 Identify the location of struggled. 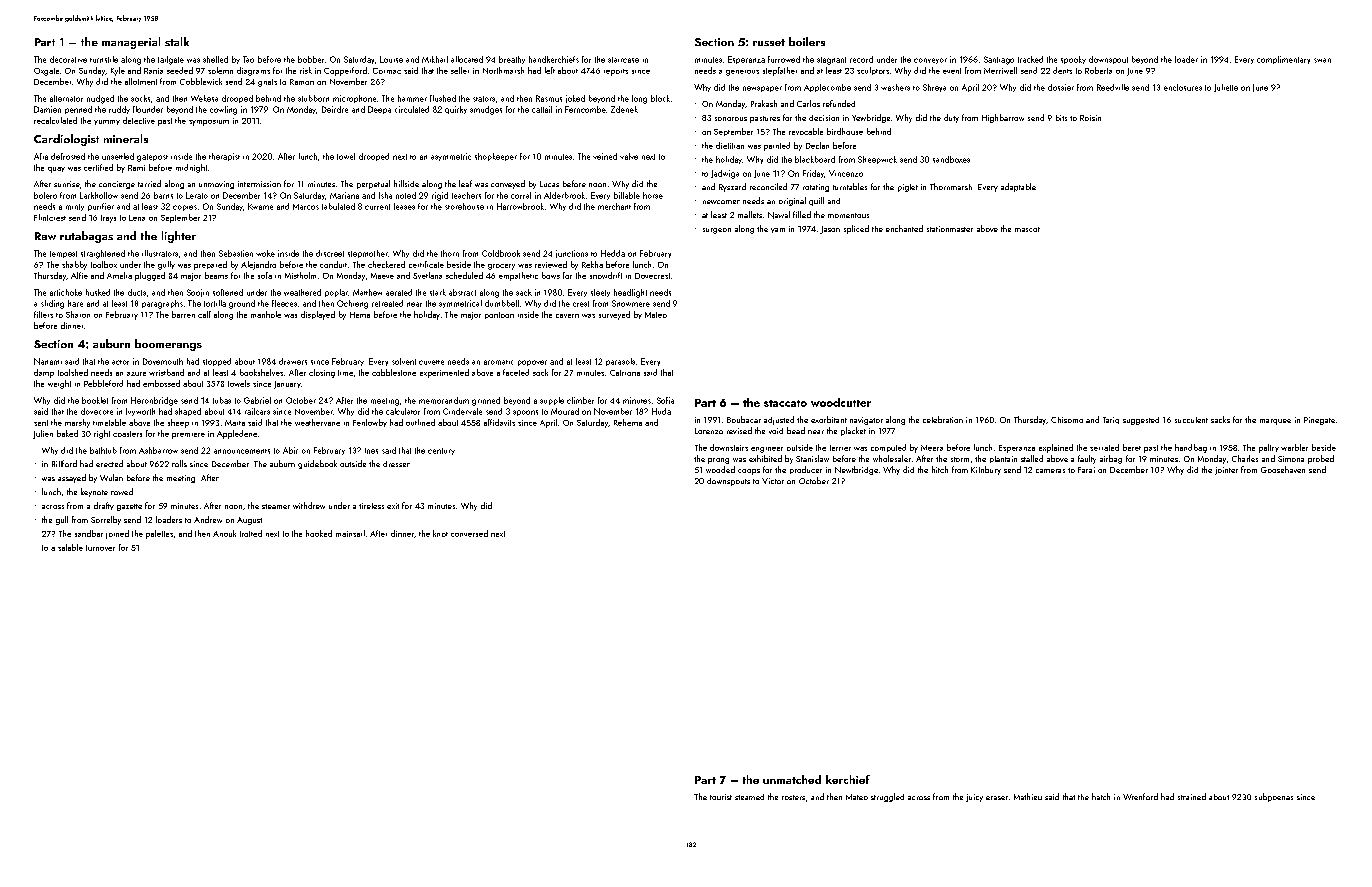
(887, 797).
